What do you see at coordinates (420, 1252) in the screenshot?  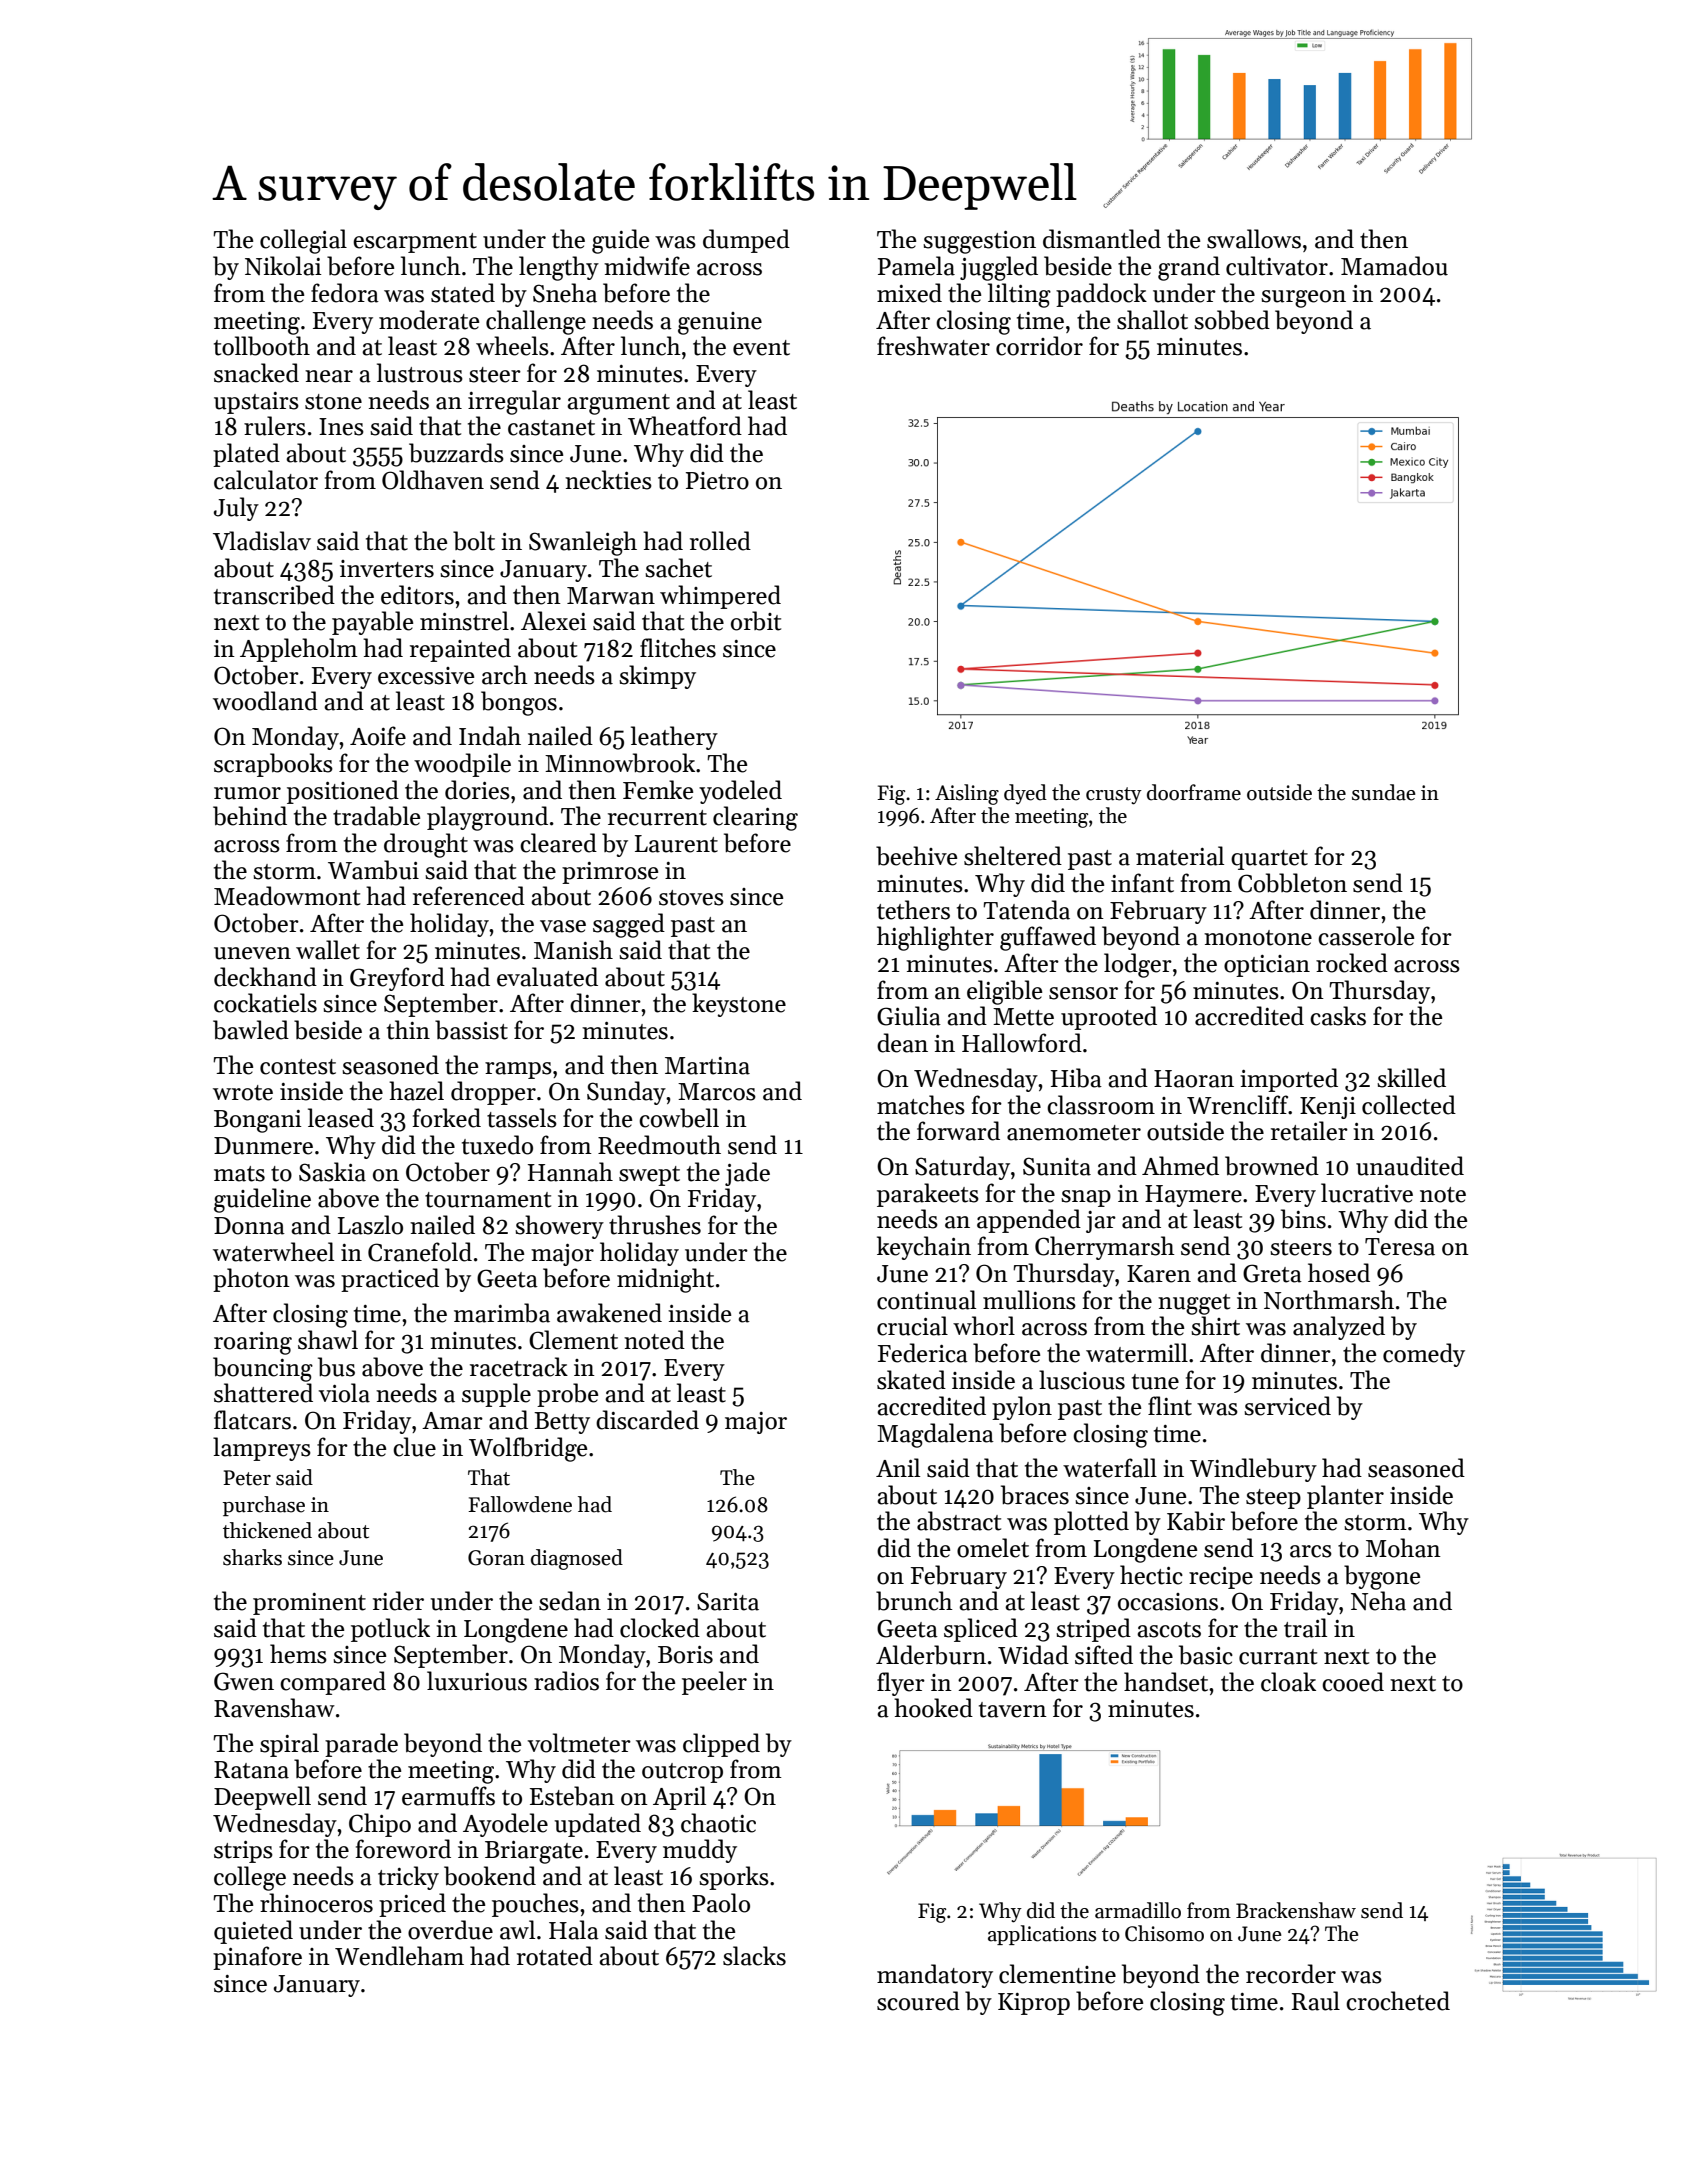 I see `Cranefold` at bounding box center [420, 1252].
